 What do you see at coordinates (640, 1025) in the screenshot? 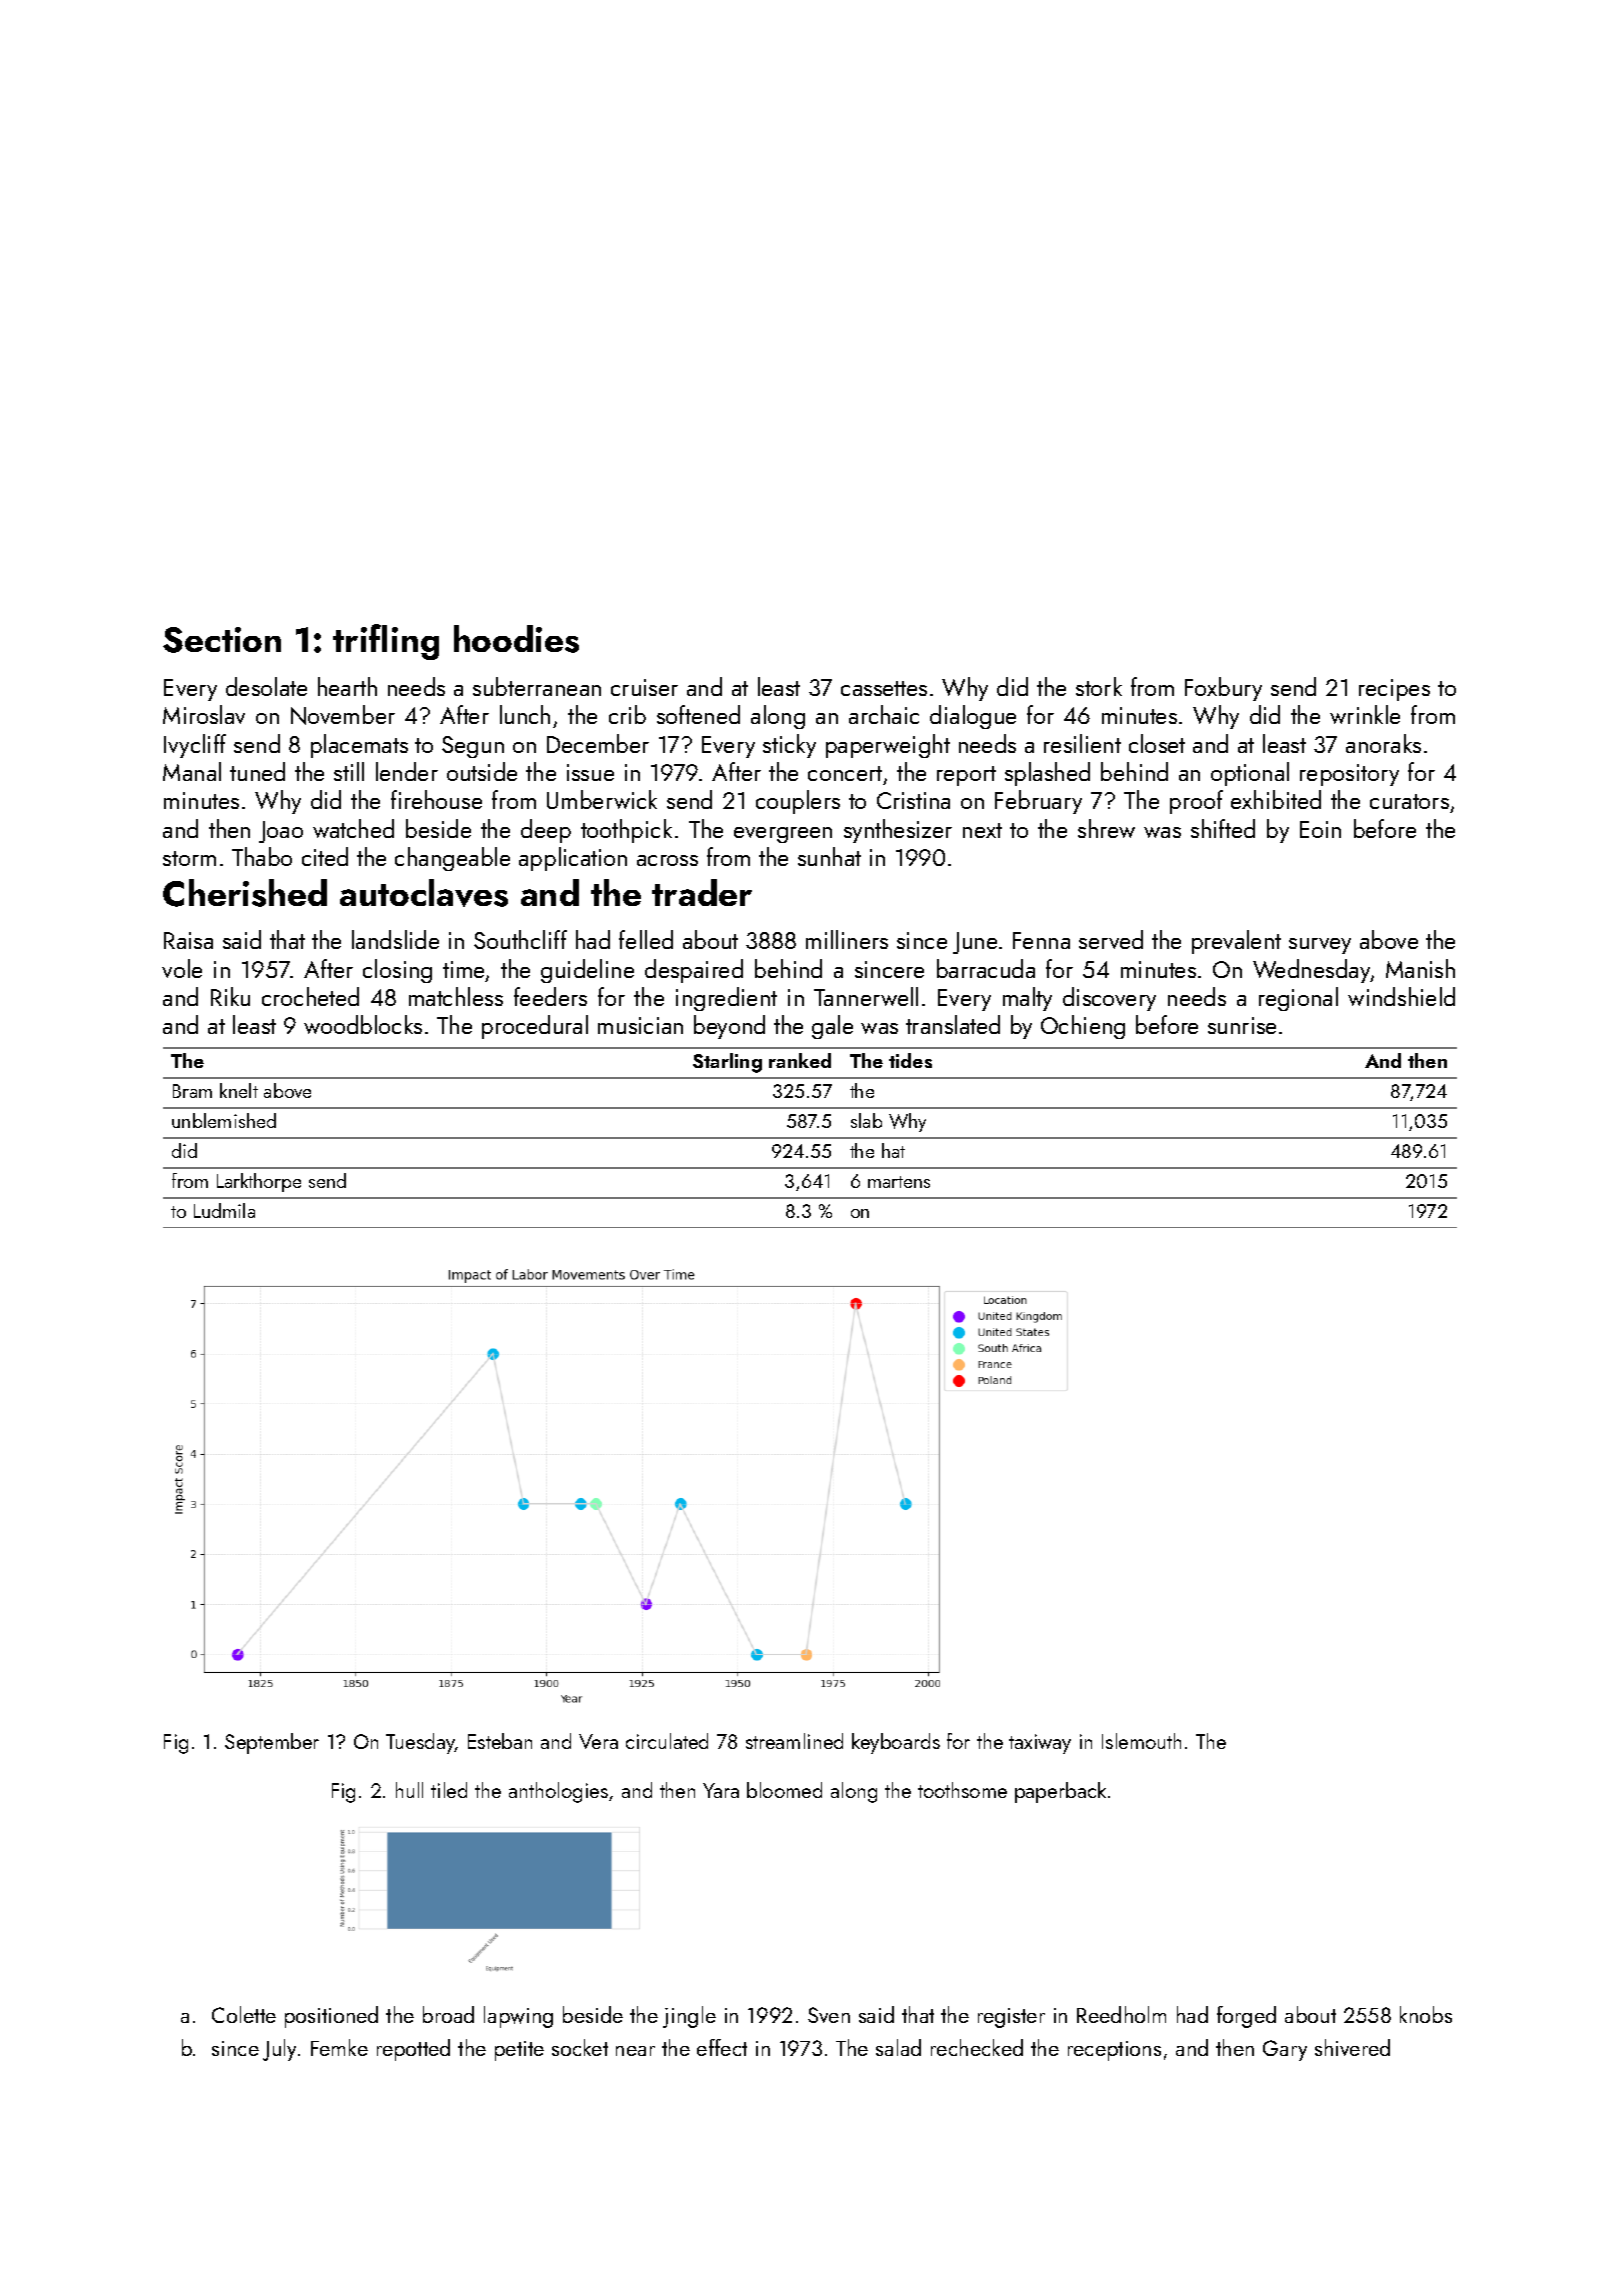
I see `musician` at bounding box center [640, 1025].
